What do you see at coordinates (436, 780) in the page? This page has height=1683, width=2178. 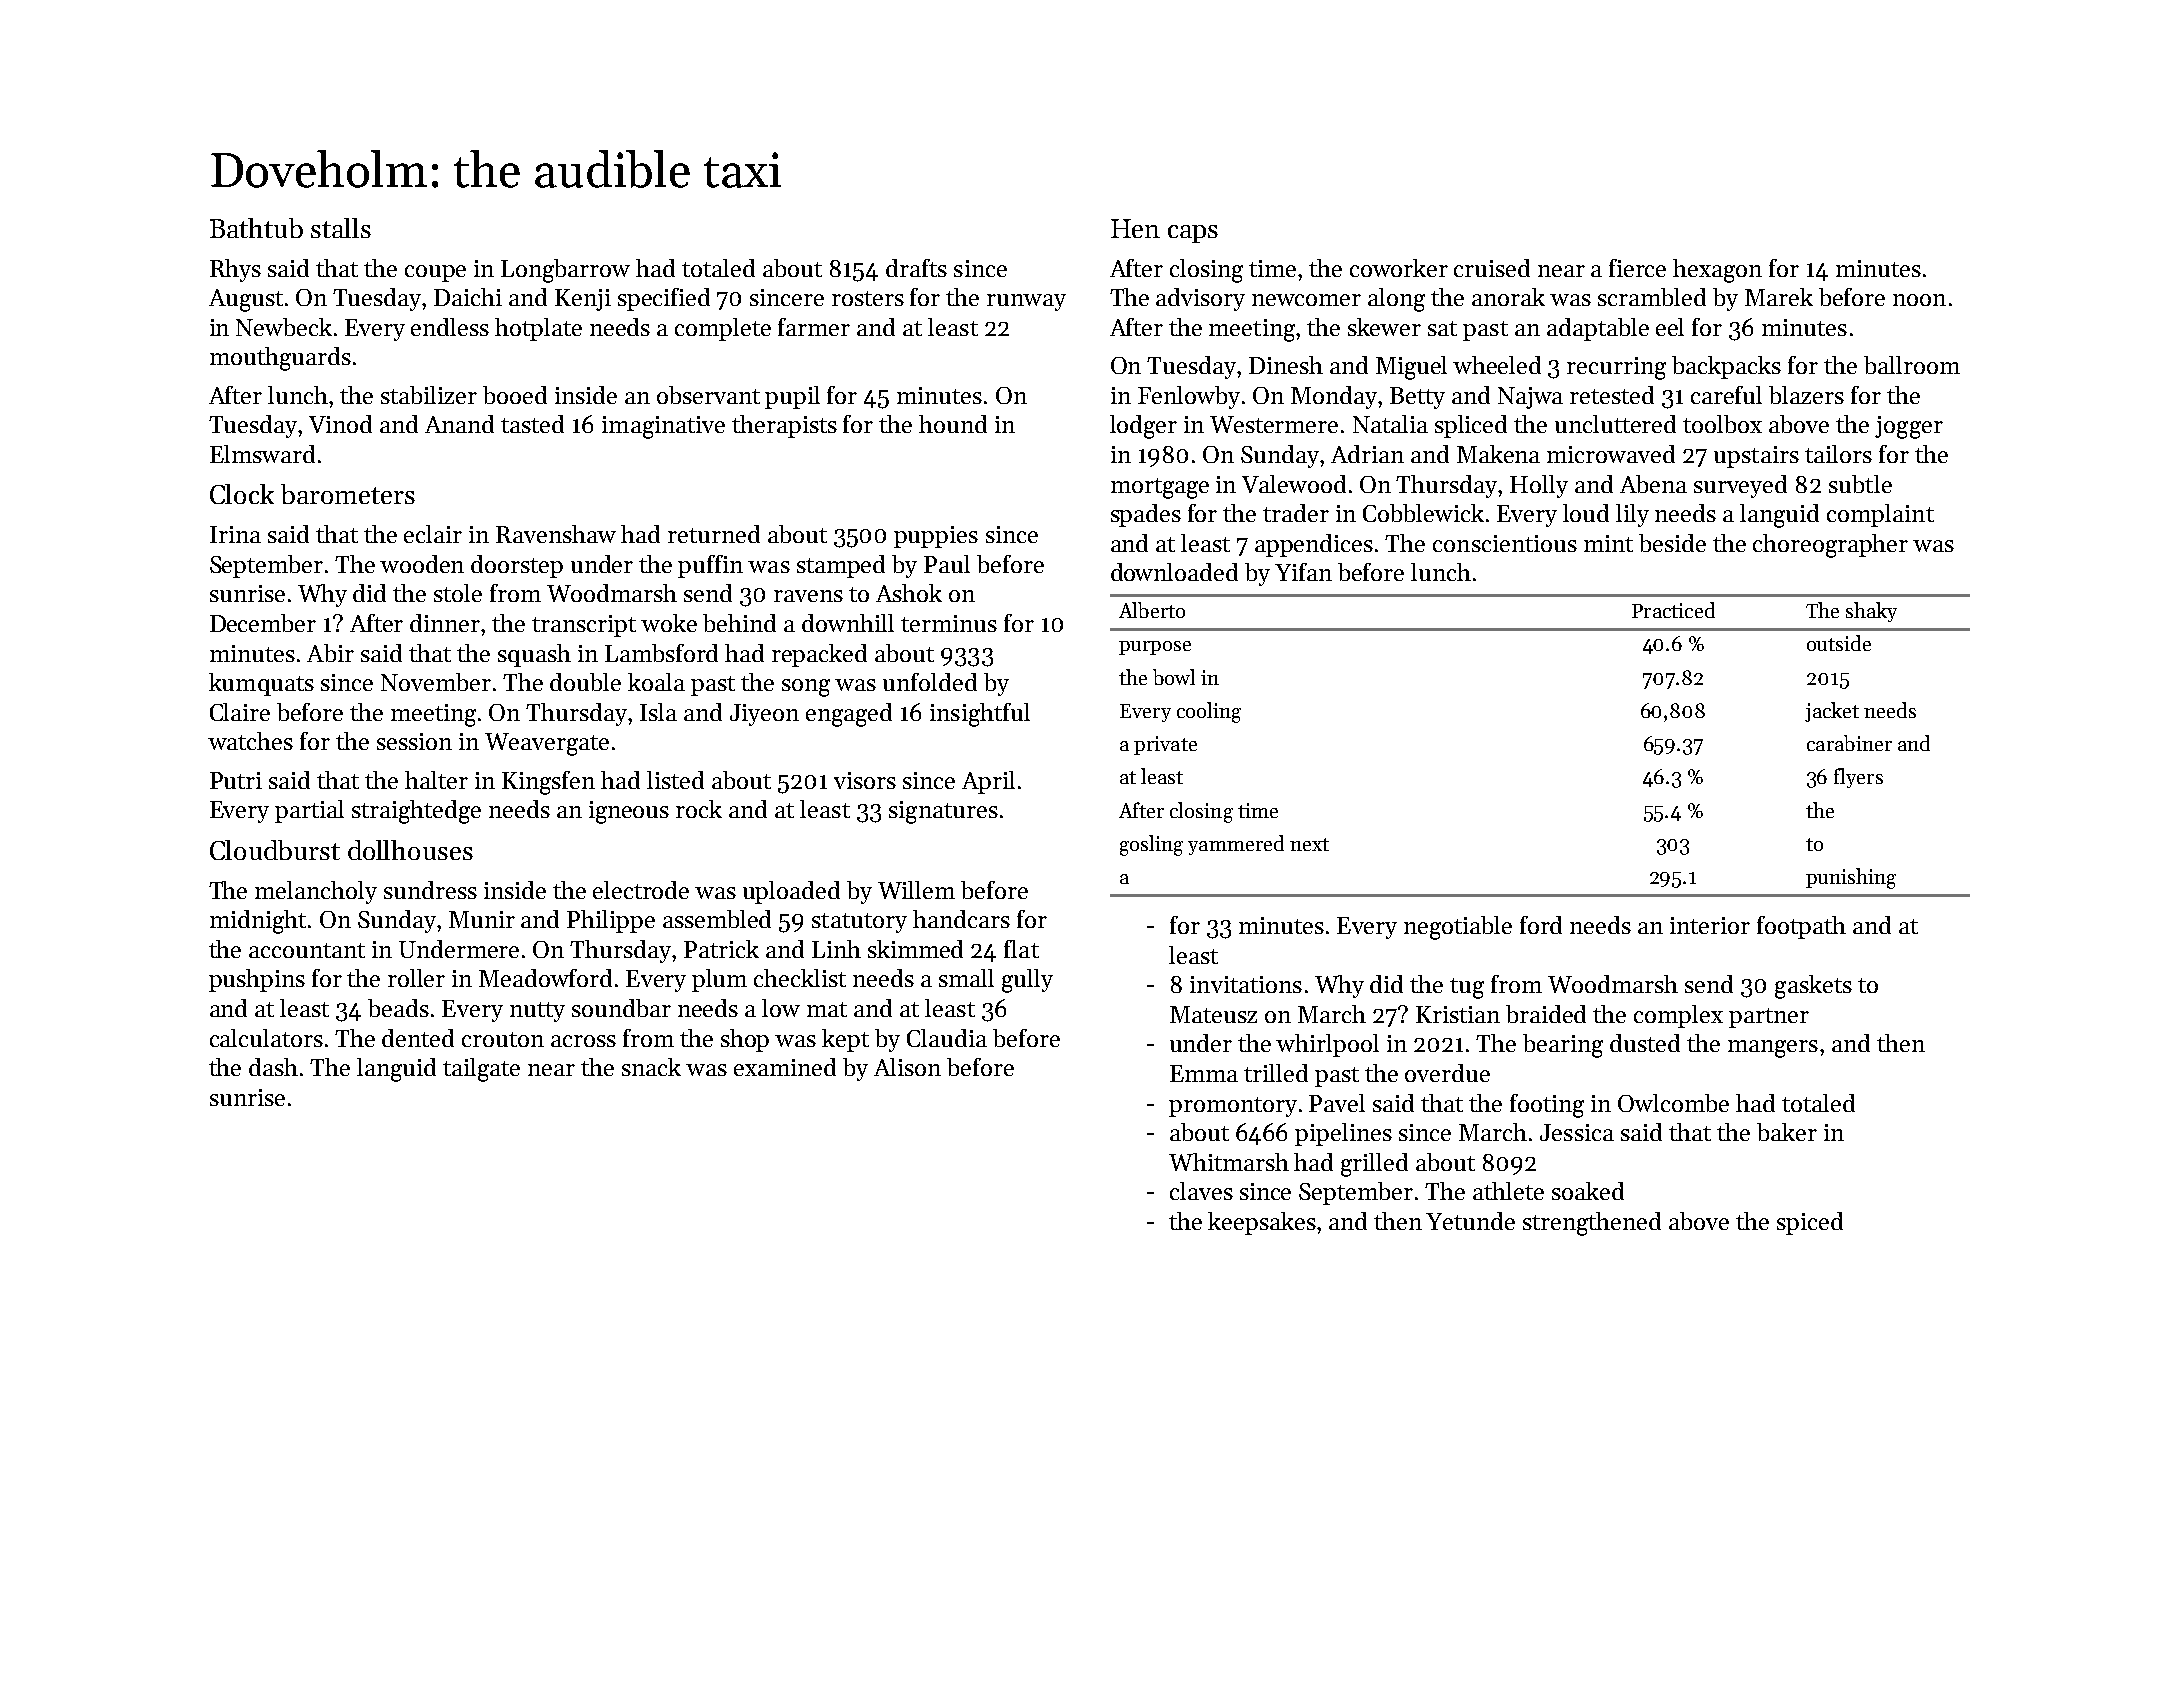 I see `halter` at bounding box center [436, 780].
